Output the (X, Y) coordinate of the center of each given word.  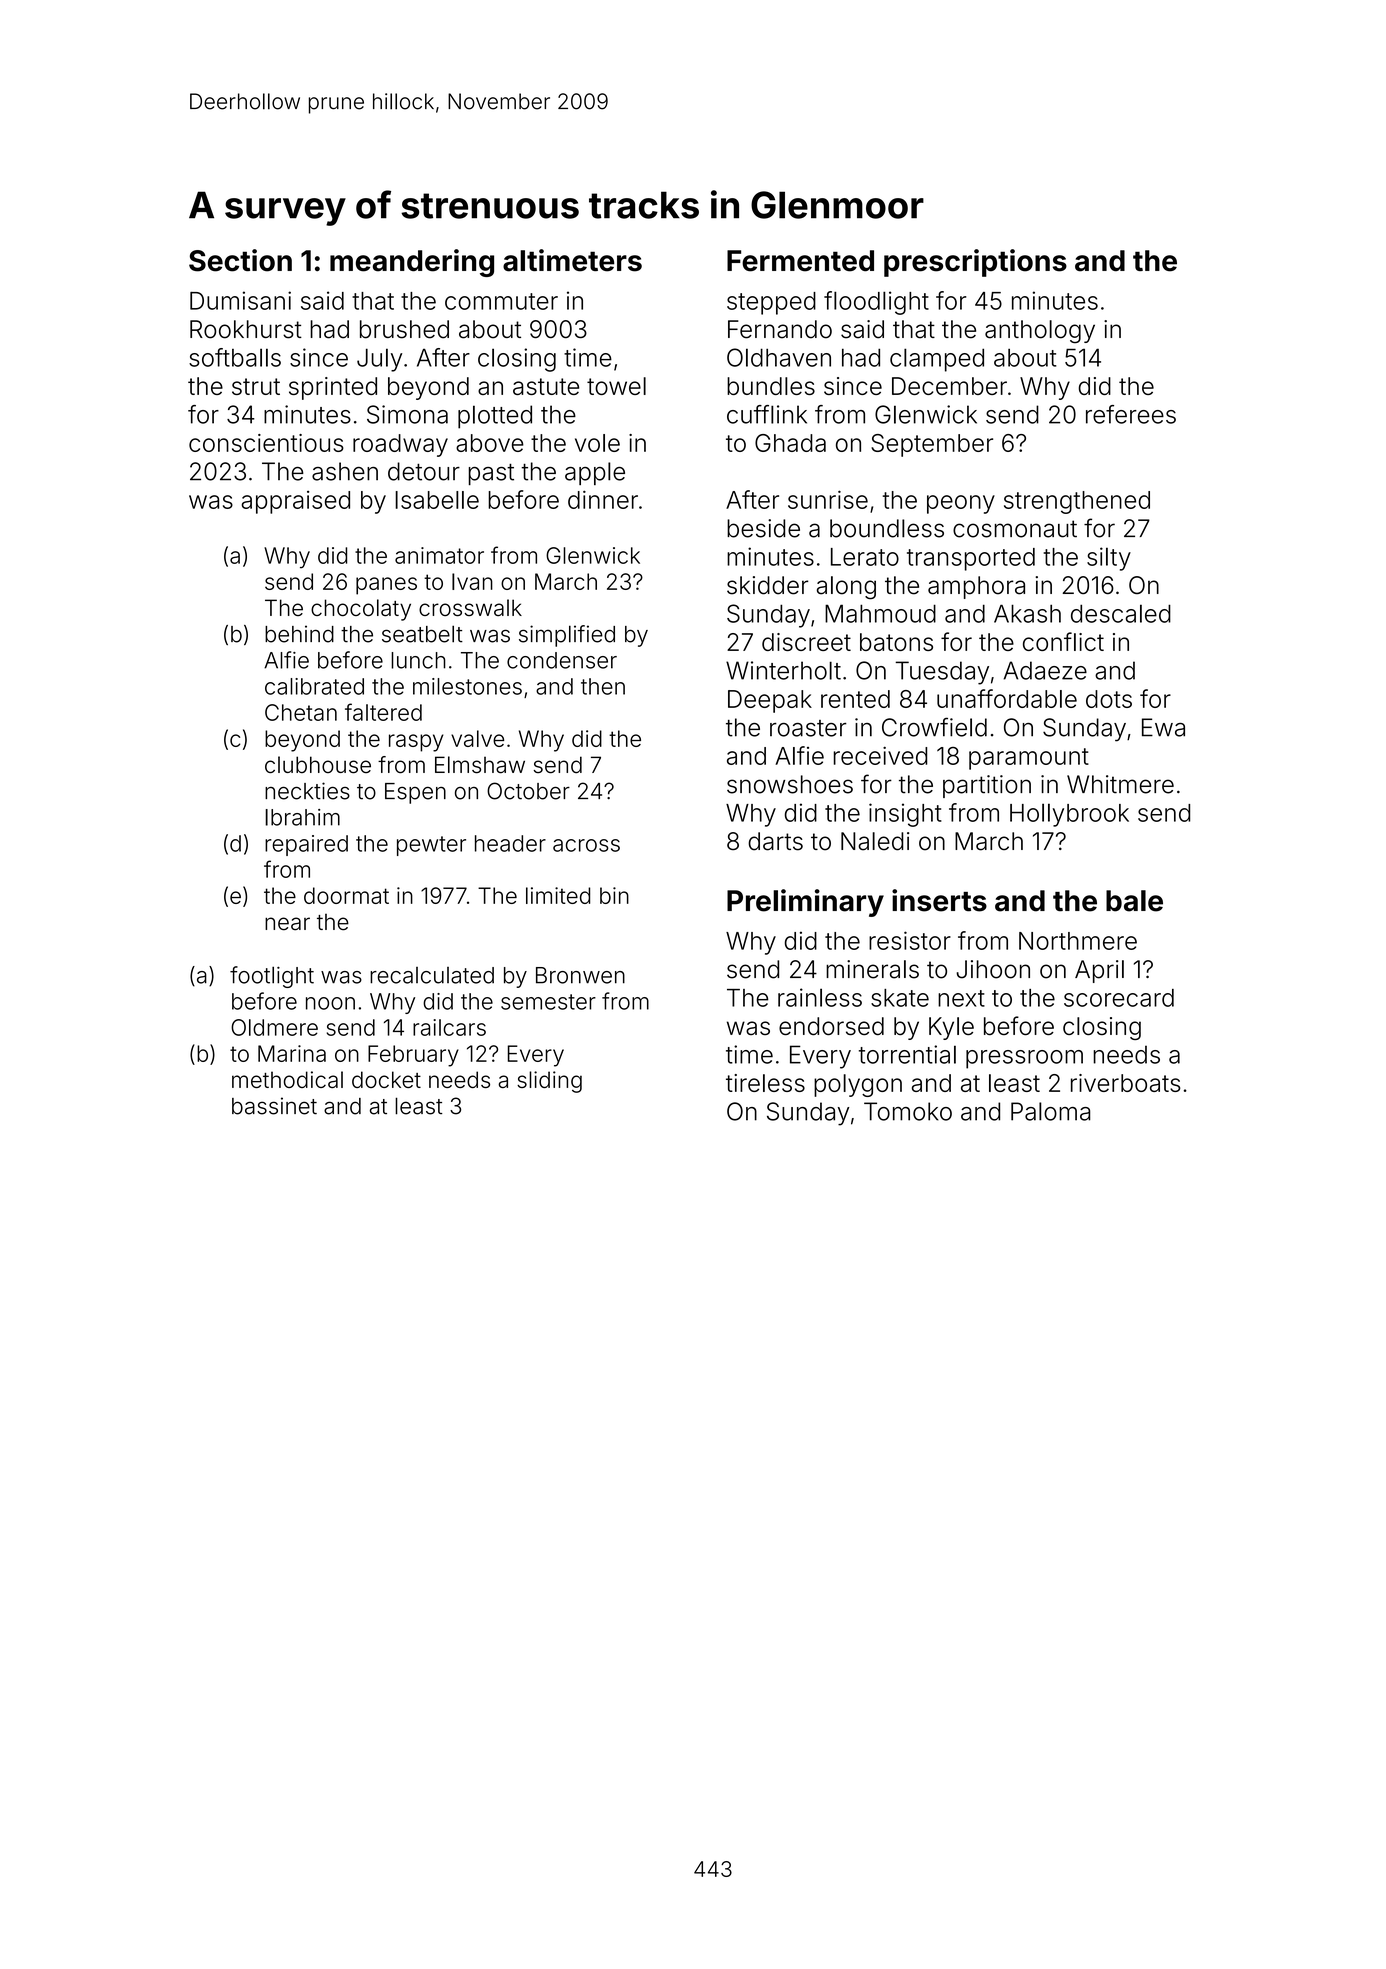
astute (546, 386)
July (379, 360)
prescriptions (975, 263)
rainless (820, 997)
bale (1134, 901)
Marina (292, 1053)
